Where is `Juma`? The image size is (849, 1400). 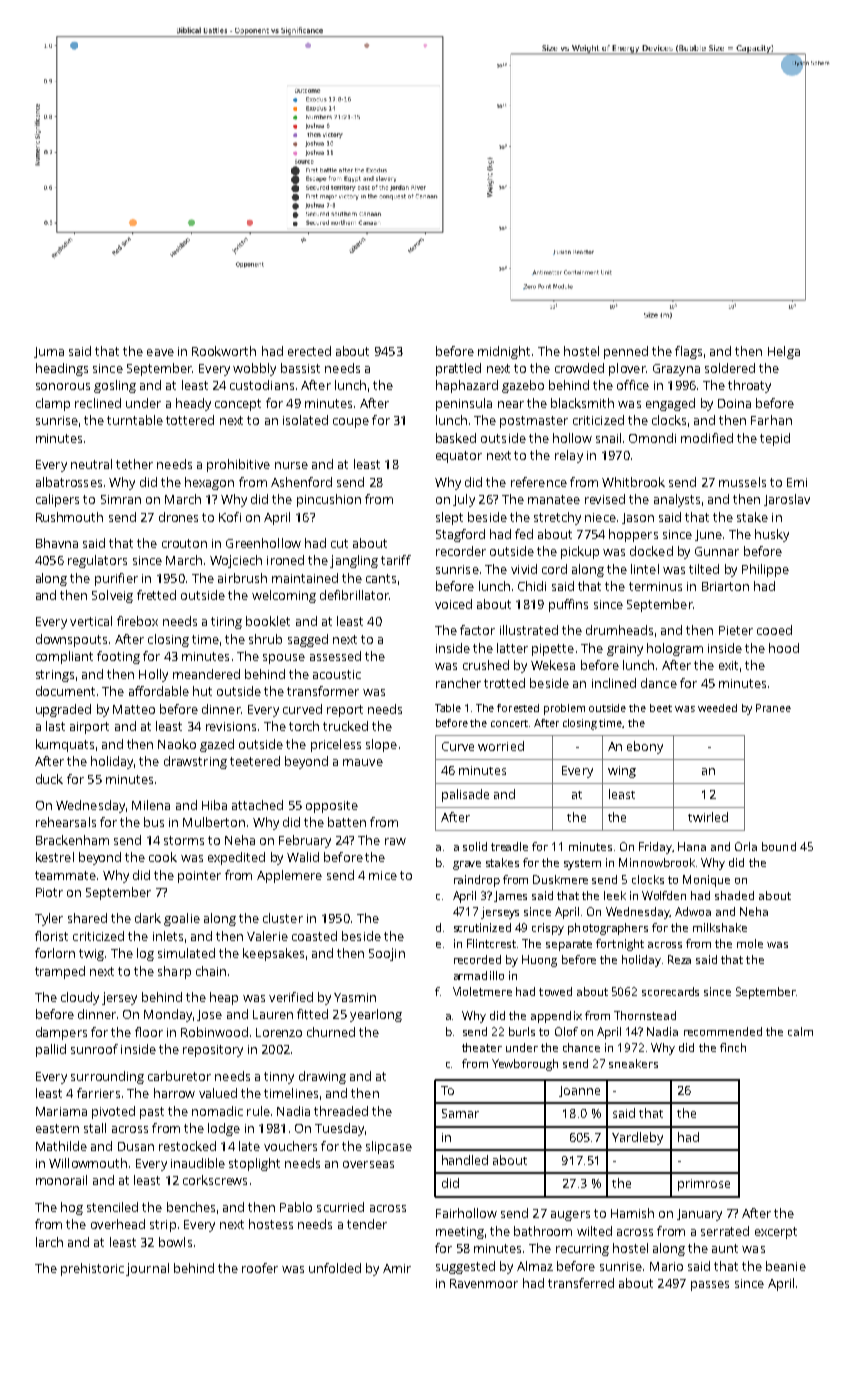 Juma is located at coordinates (49, 352).
